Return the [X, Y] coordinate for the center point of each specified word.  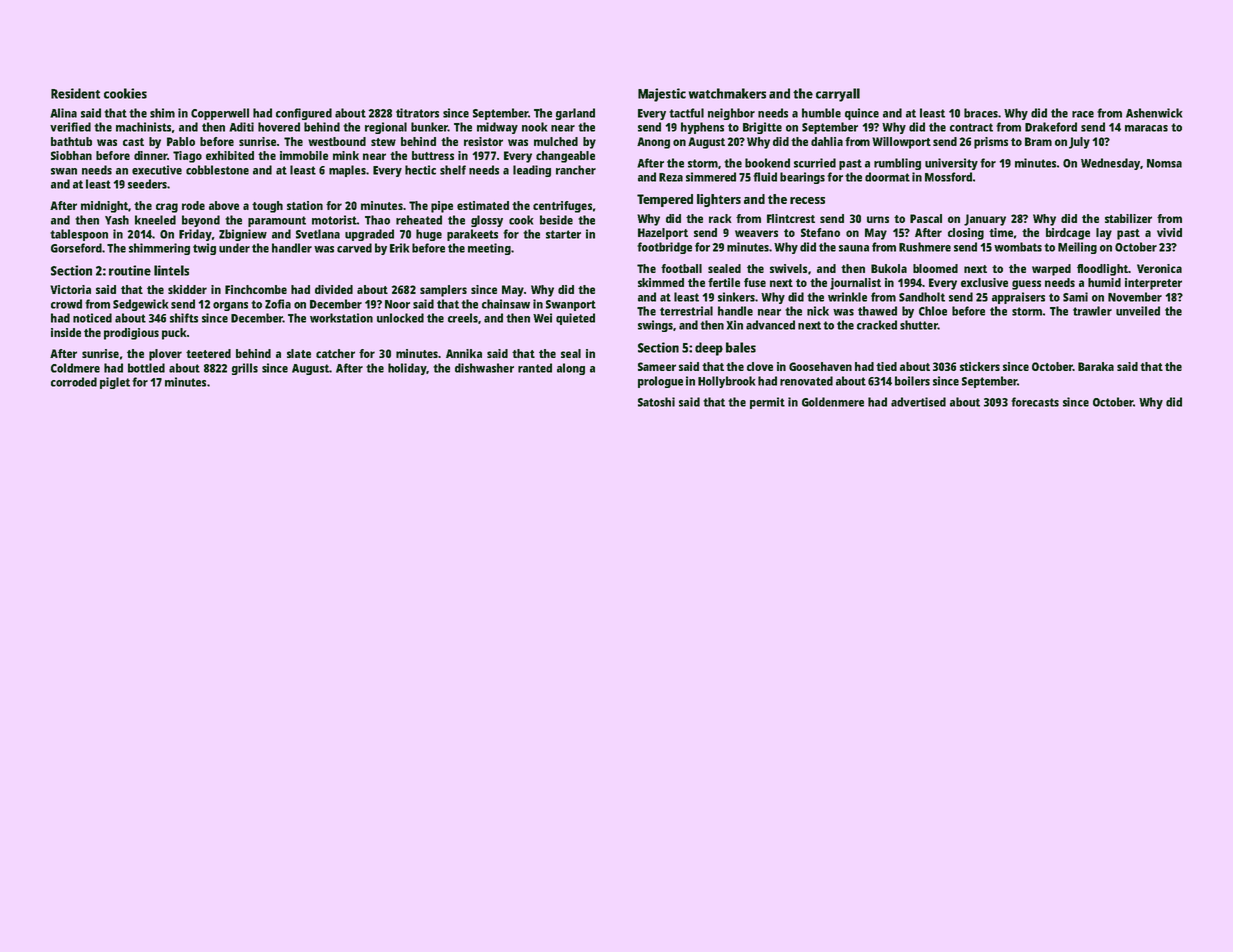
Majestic [662, 95]
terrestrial [686, 311]
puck [174, 334]
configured [304, 114]
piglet [115, 383]
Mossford [948, 177]
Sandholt [922, 297]
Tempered [665, 200]
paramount [277, 221]
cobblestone [217, 170]
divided [334, 289]
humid [1104, 282]
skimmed [661, 282]
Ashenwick [1154, 113]
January [985, 220]
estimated [483, 205]
